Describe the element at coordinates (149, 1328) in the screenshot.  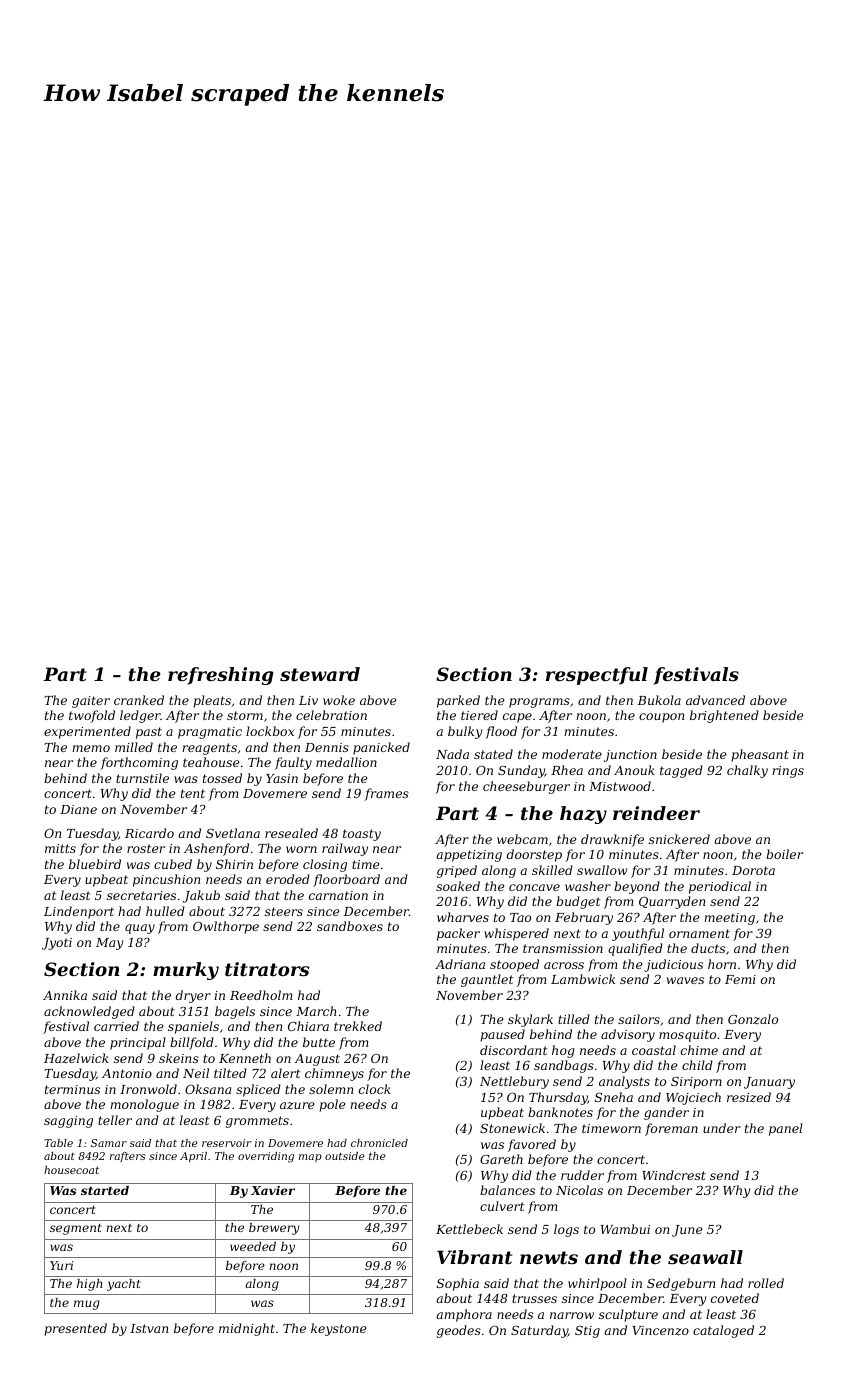
I see `Istvan` at that location.
